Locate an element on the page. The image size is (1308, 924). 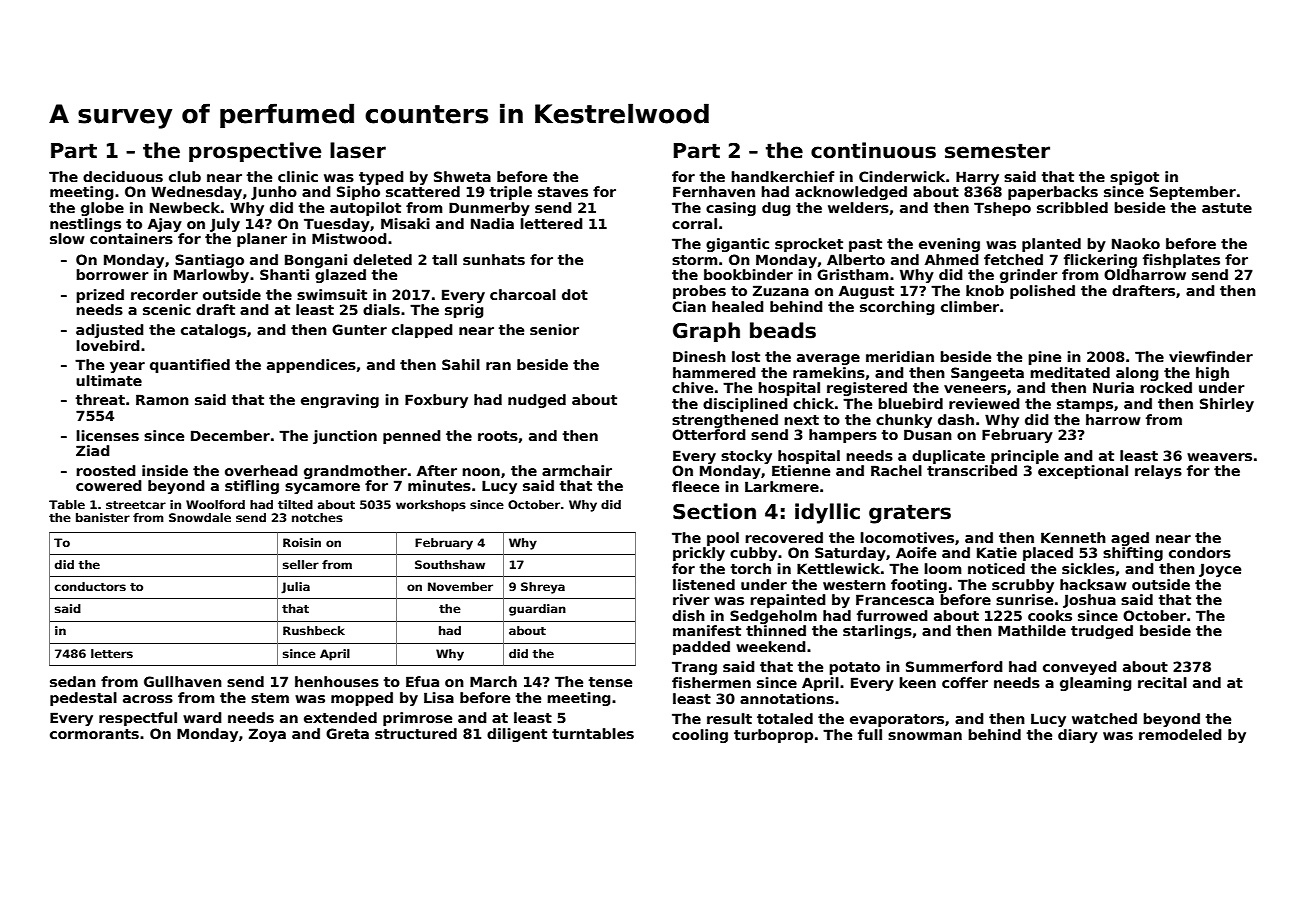
trudged is located at coordinates (1102, 632).
